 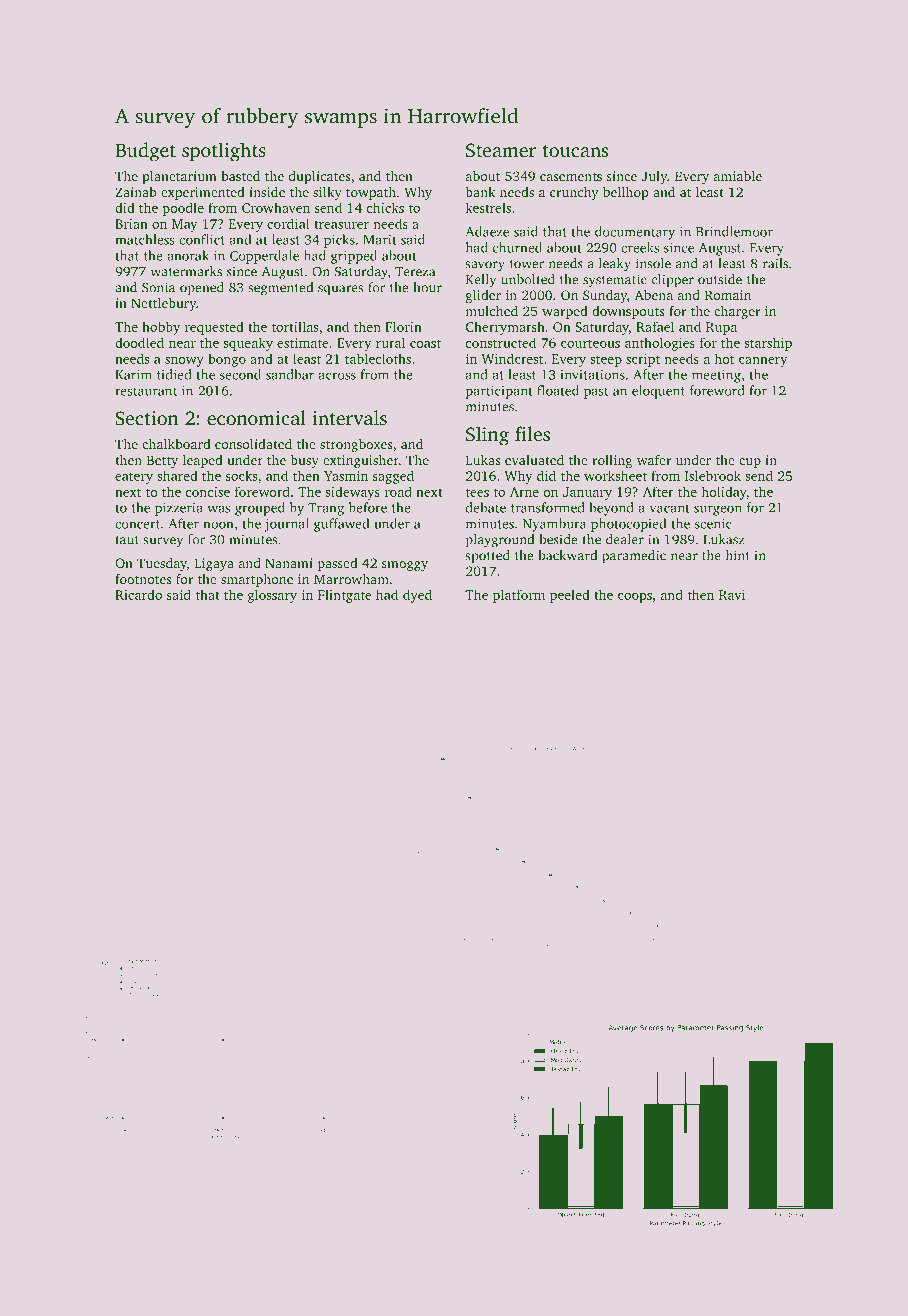 What do you see at coordinates (738, 176) in the screenshot?
I see `amiable` at bounding box center [738, 176].
